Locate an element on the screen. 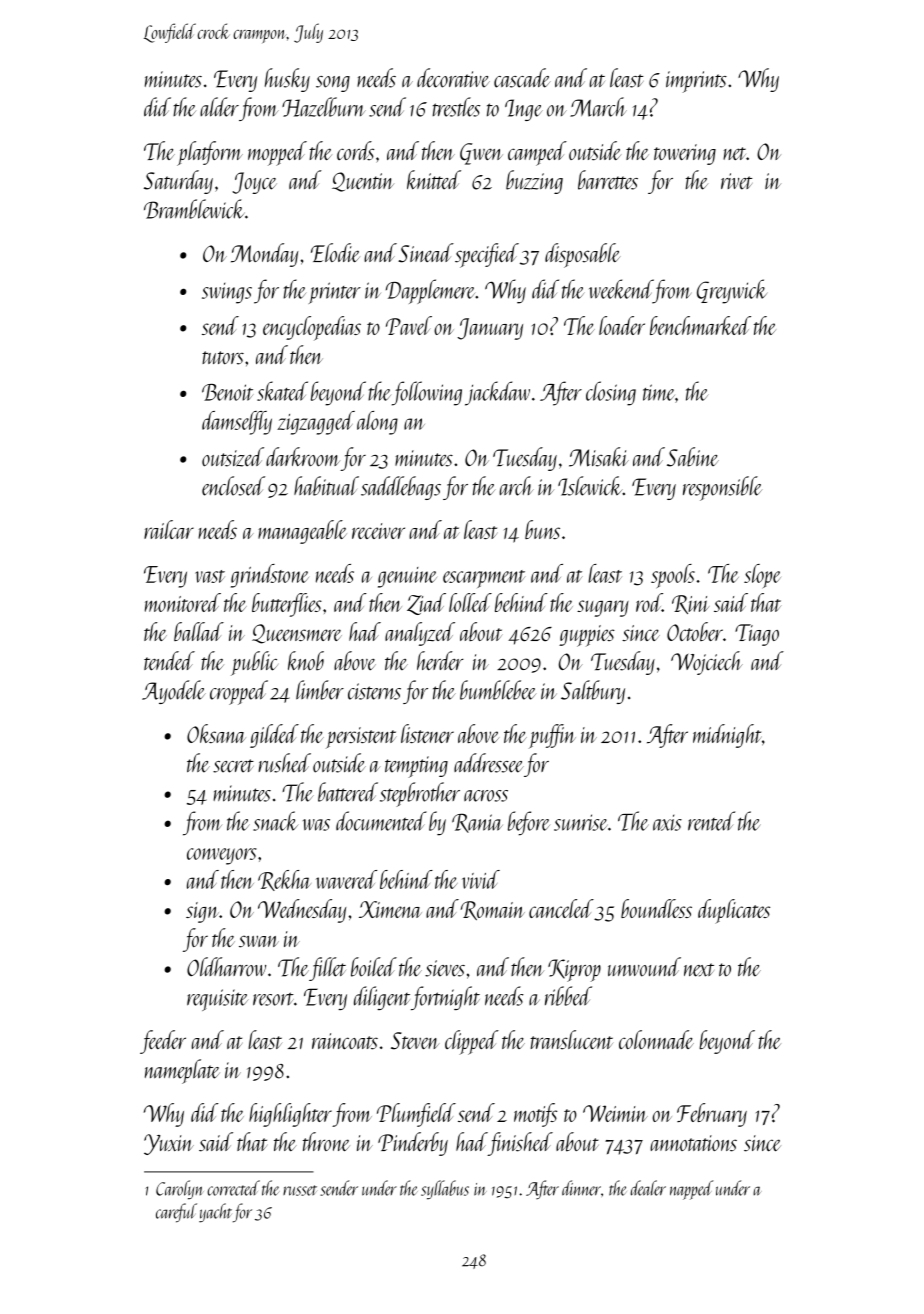 The image size is (924, 1314). Saltbury is located at coordinates (593, 692).
